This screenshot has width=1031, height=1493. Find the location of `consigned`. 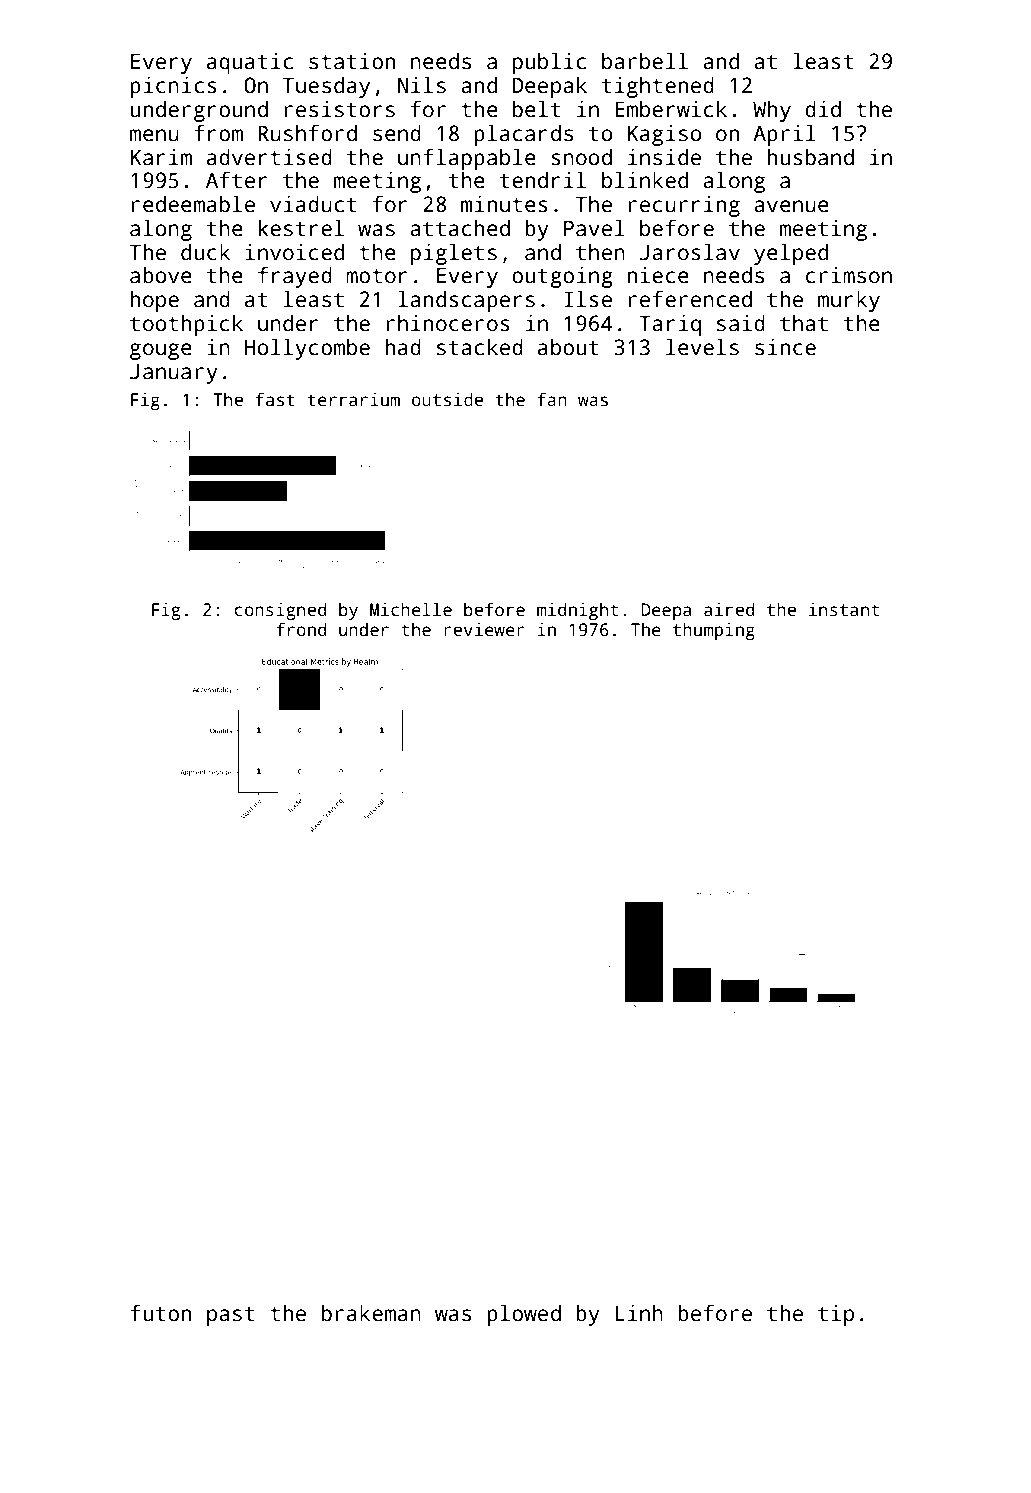

consigned is located at coordinates (280, 611).
